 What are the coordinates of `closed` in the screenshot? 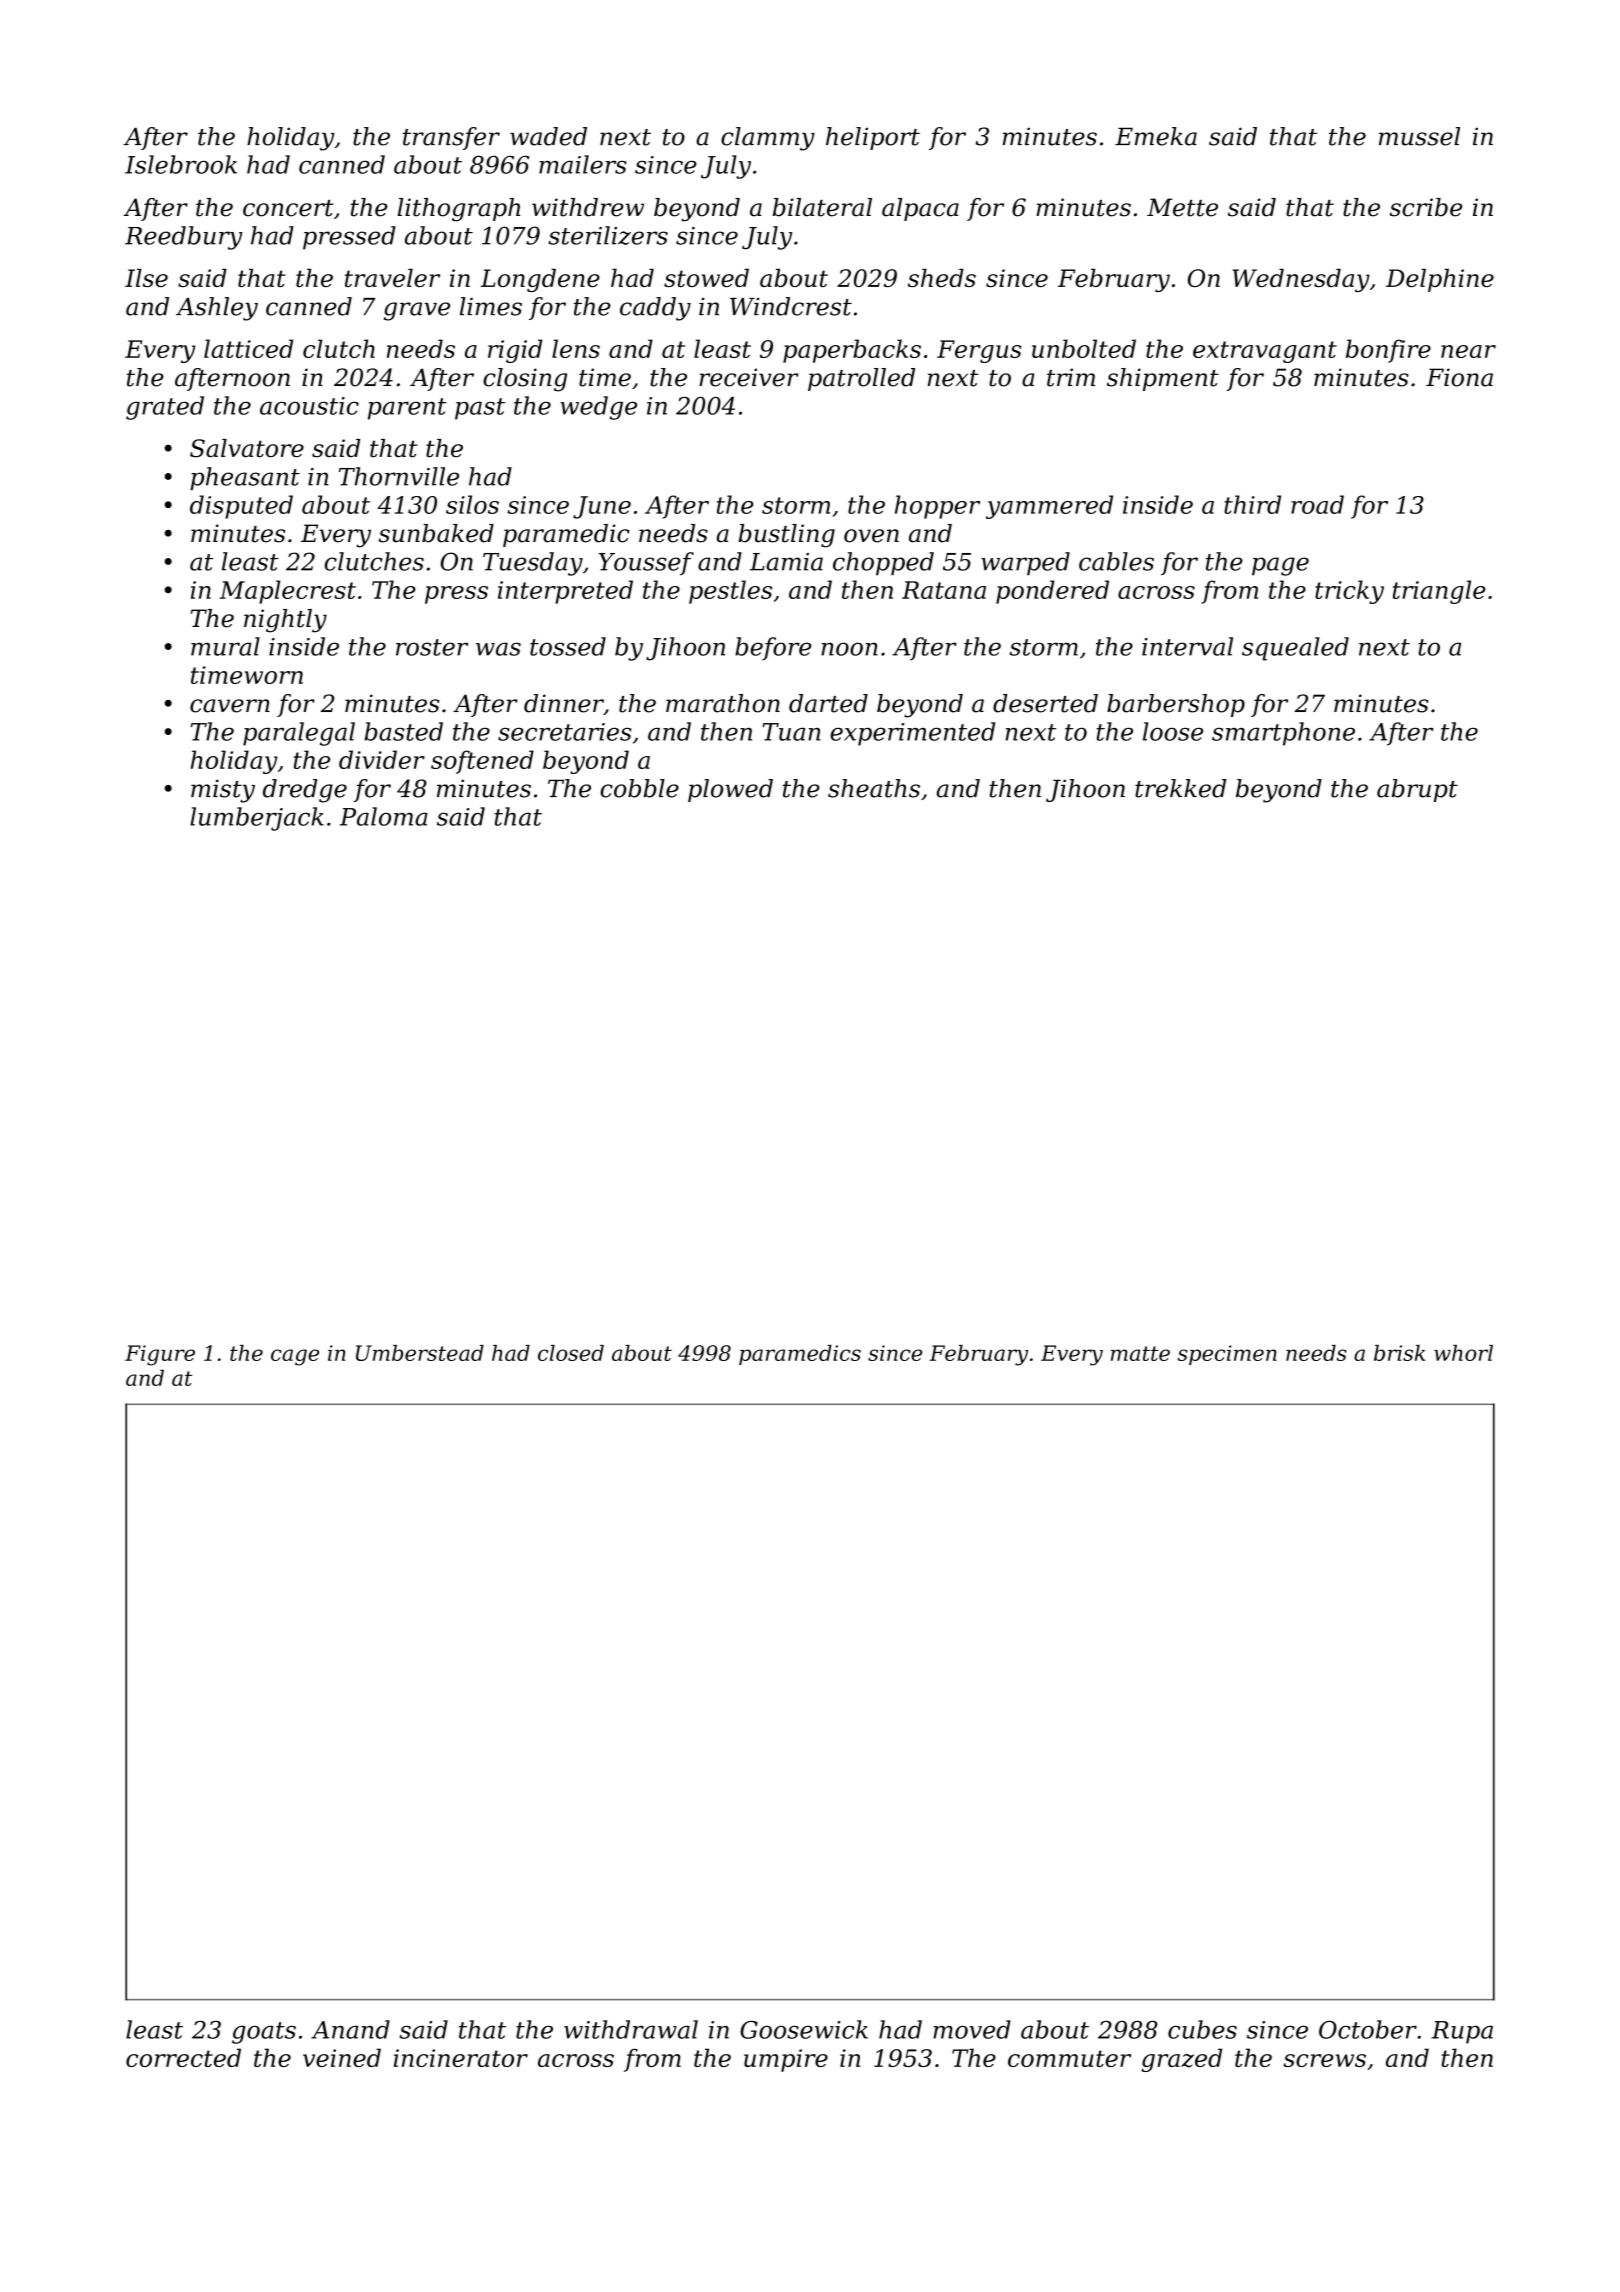 It's located at (571, 1353).
